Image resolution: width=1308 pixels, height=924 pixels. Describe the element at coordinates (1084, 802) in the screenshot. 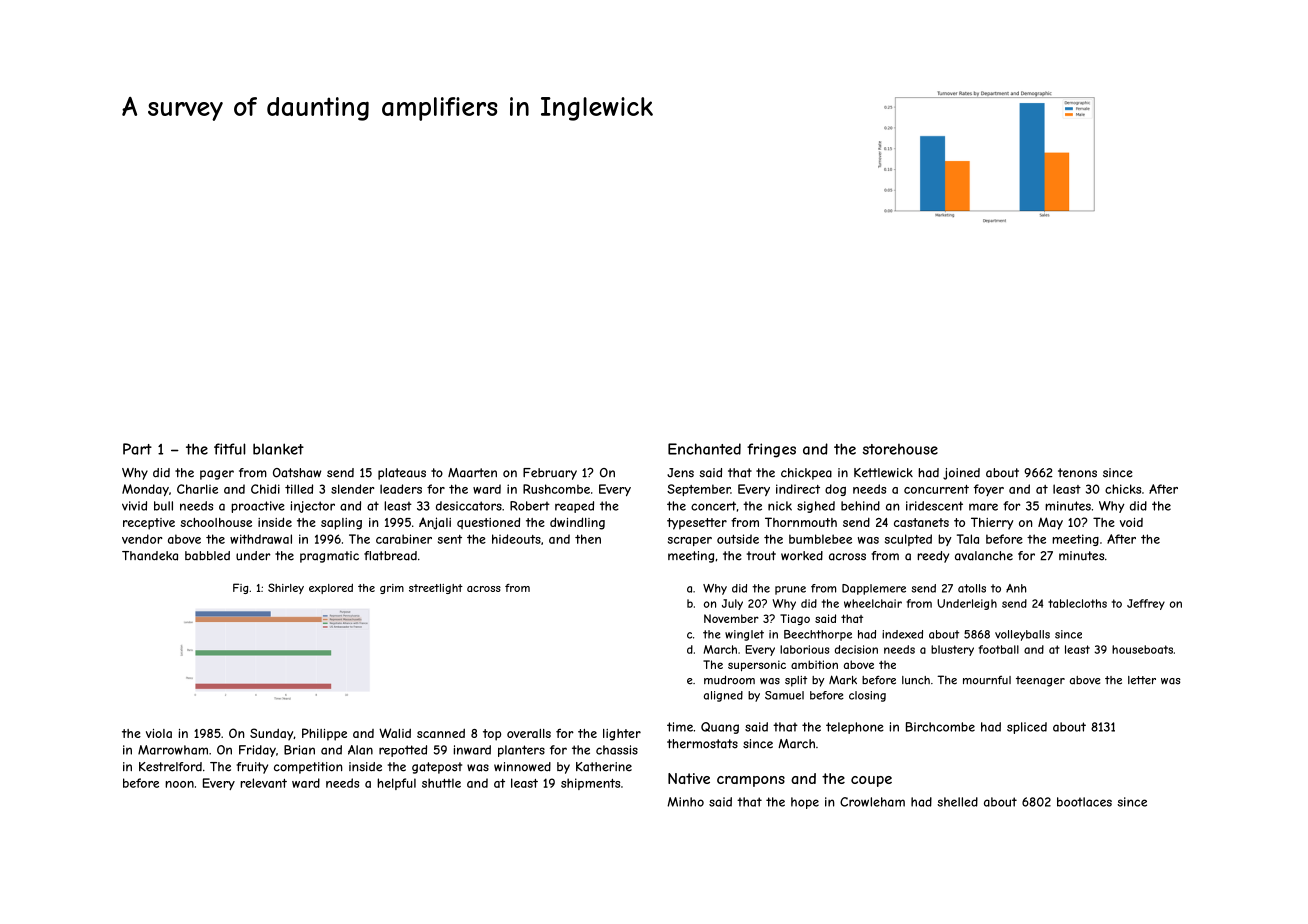

I see `bootlaces` at that location.
